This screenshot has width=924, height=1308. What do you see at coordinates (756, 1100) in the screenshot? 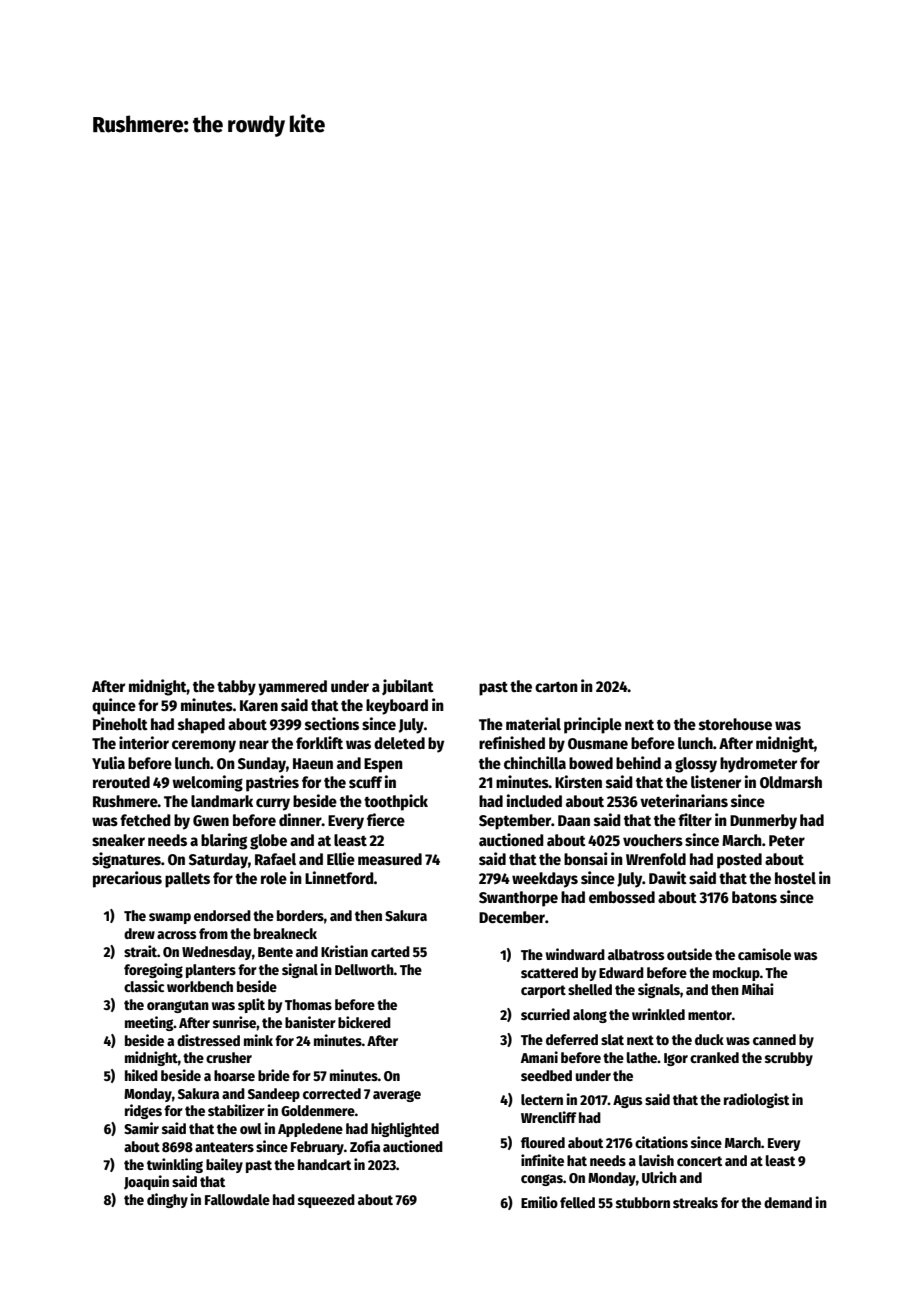
I see `radiologist` at bounding box center [756, 1100].
